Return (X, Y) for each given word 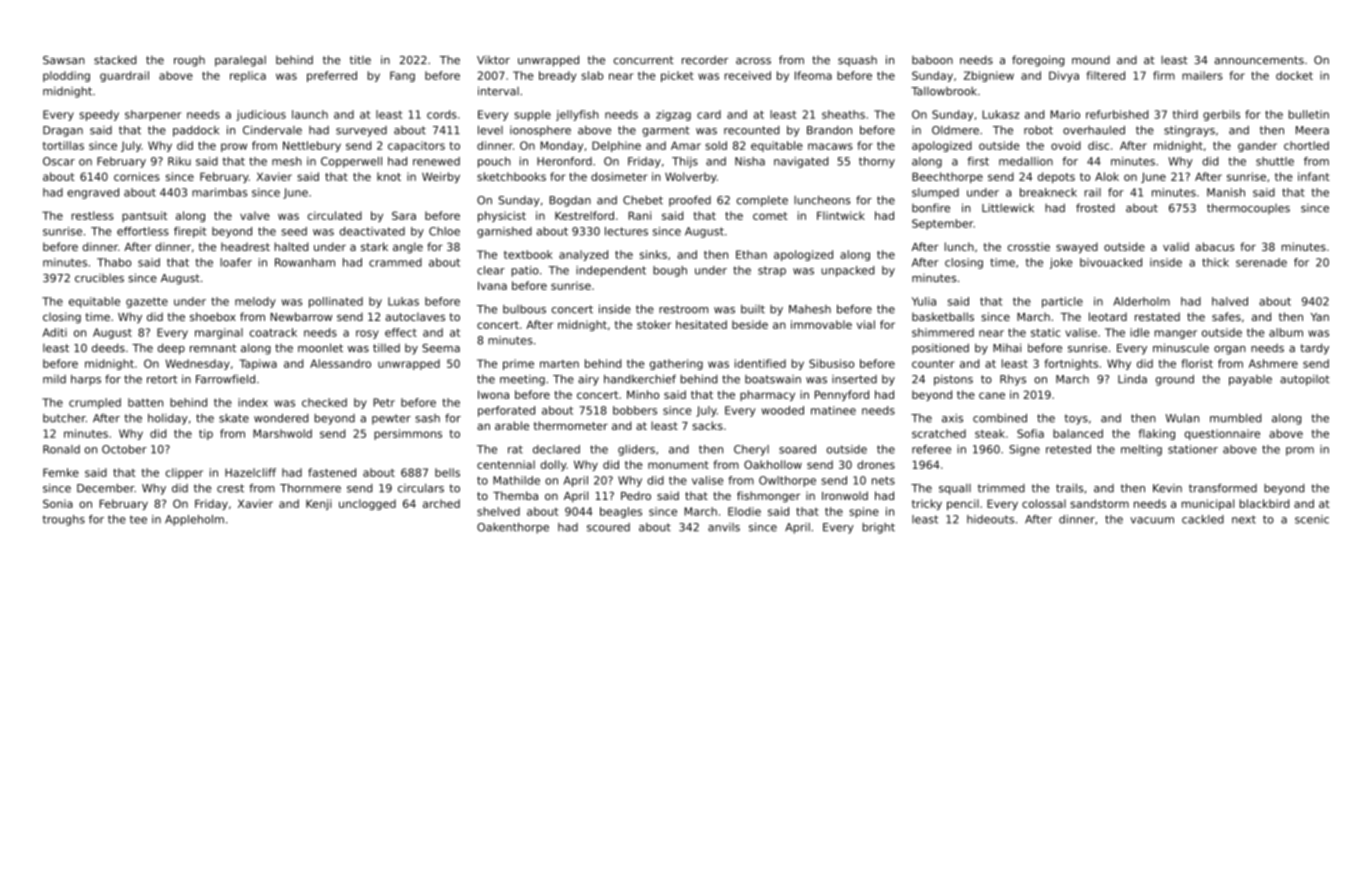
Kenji (319, 504)
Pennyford (842, 395)
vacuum (1152, 520)
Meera (1312, 130)
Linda (1132, 379)
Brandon (829, 130)
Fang (402, 76)
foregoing (1038, 61)
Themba (515, 495)
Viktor (493, 60)
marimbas (219, 192)
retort (162, 379)
